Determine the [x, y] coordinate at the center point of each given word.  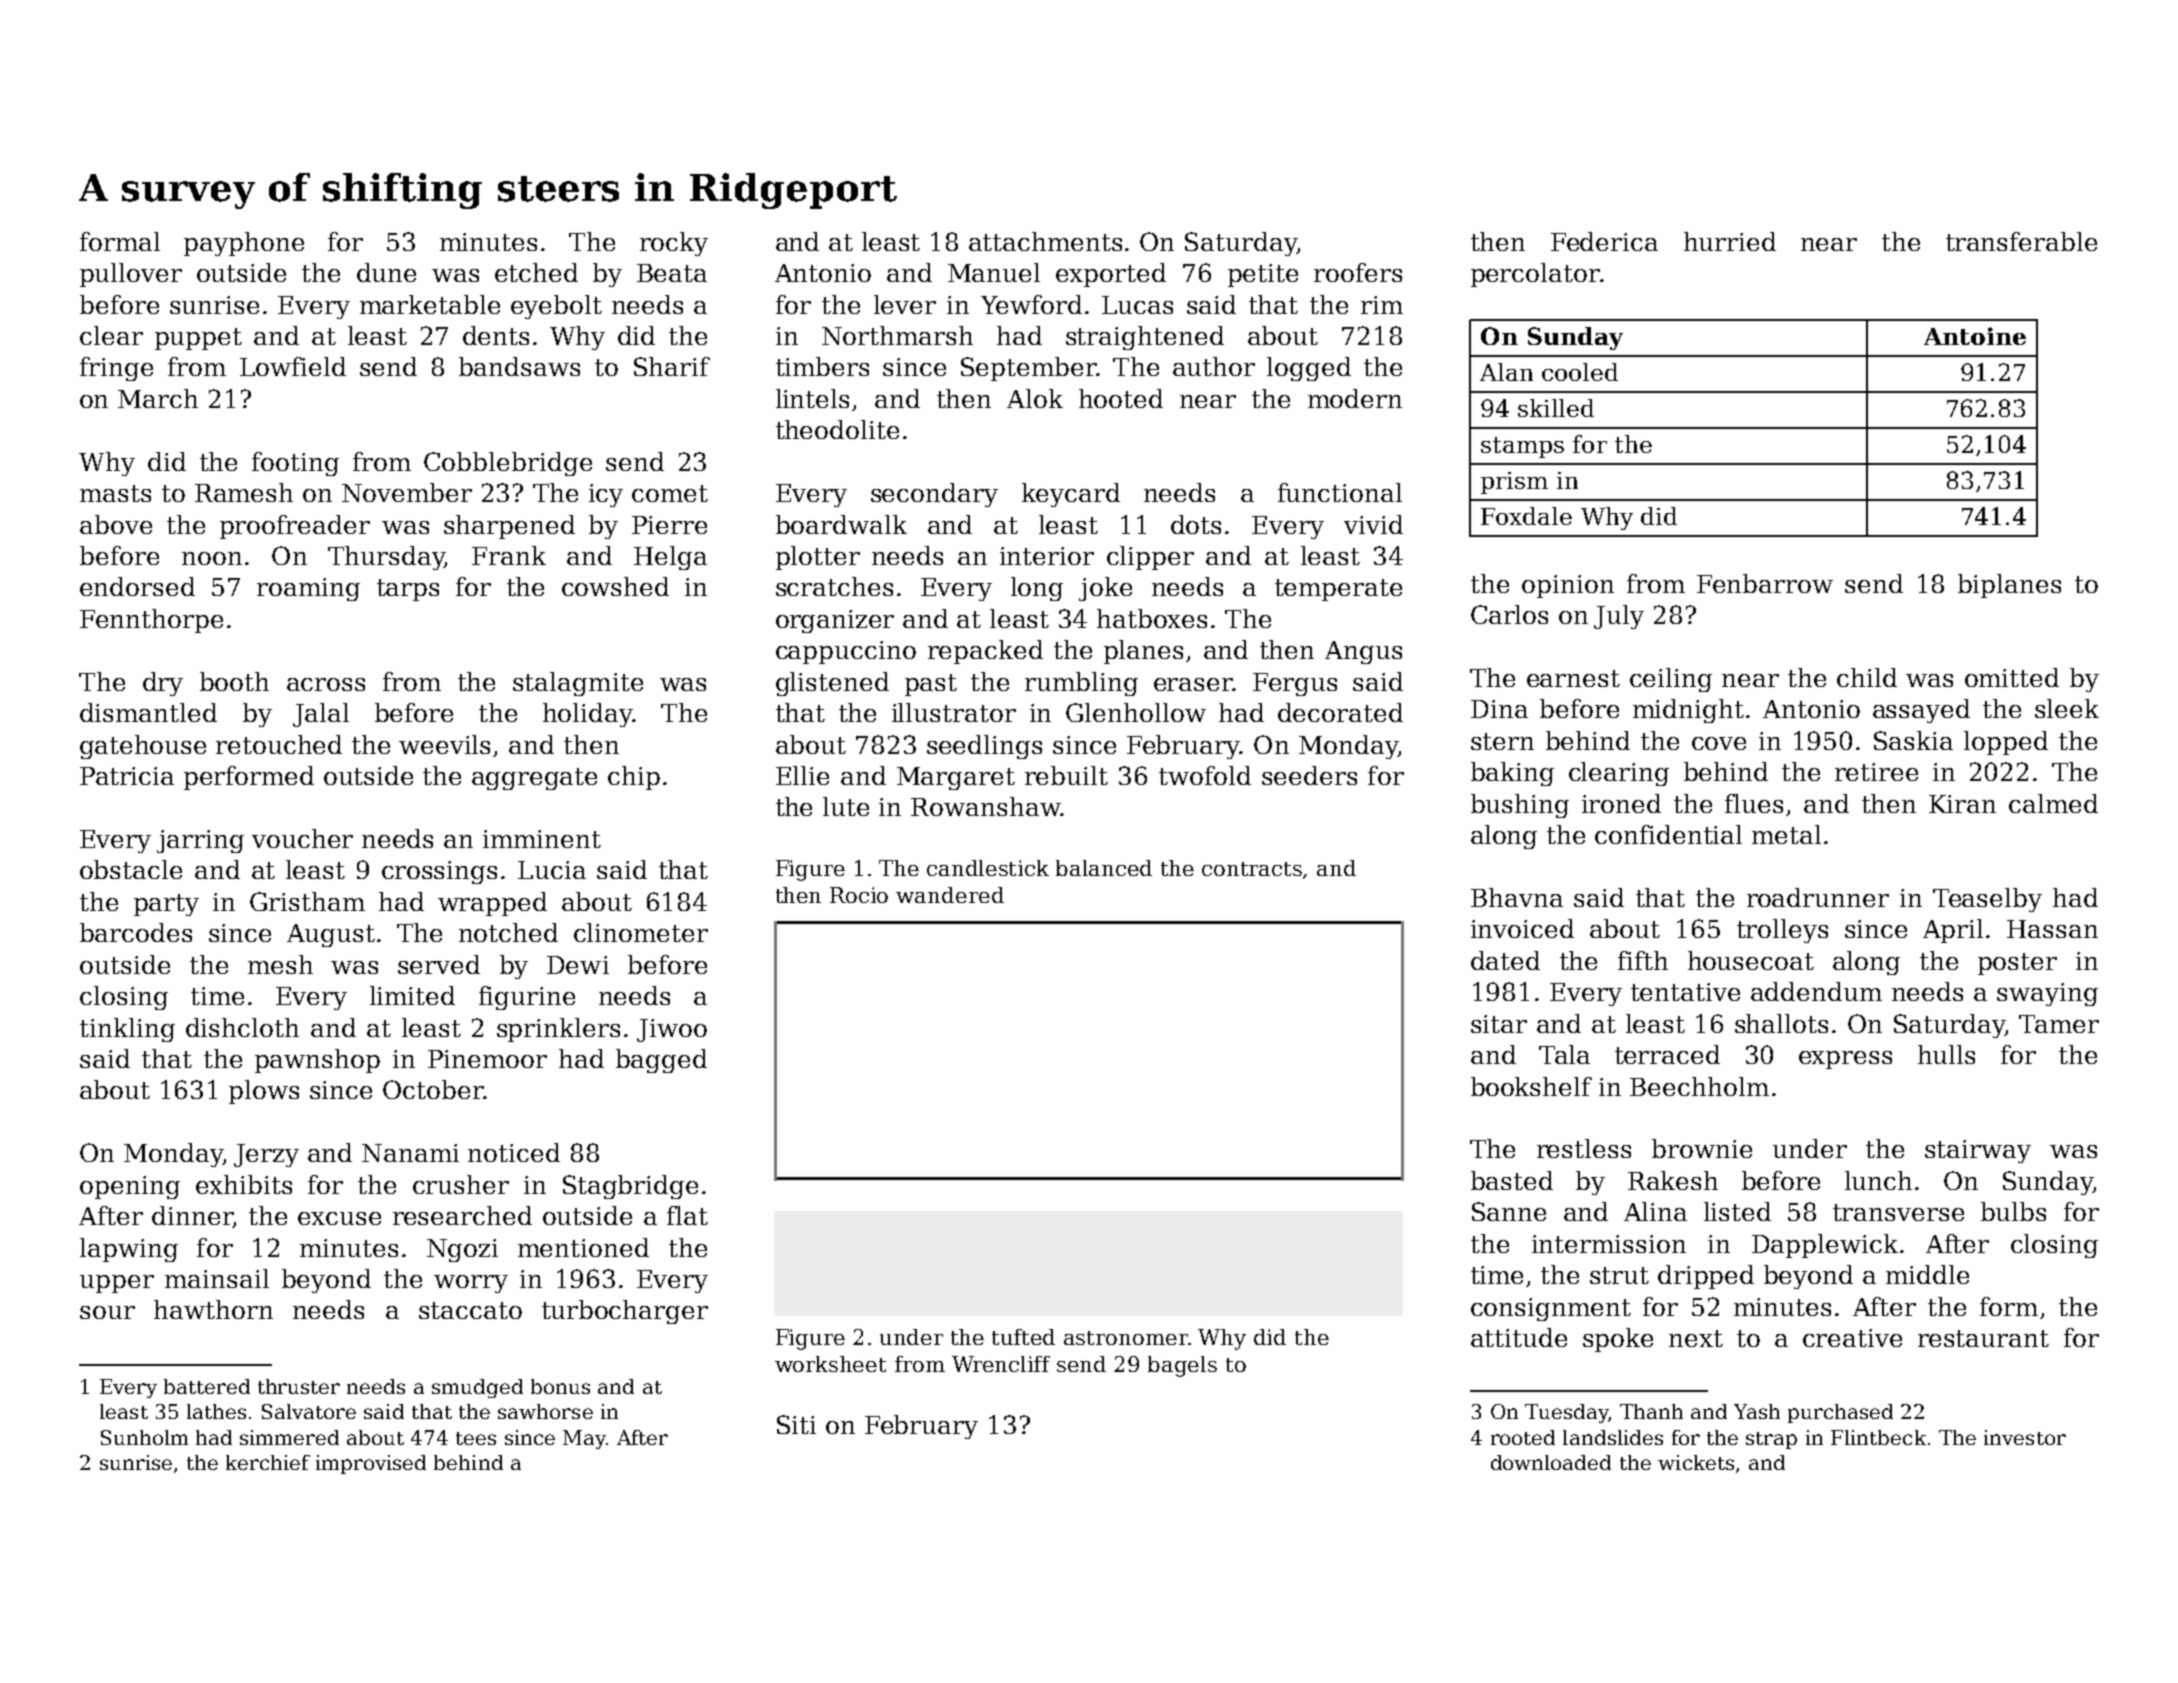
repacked [985, 652]
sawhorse [545, 1411]
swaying [2047, 994]
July [1619, 617]
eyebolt [556, 307]
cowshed [615, 586]
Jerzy [266, 1155]
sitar [1499, 1024]
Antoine [1975, 336]
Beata [672, 273]
